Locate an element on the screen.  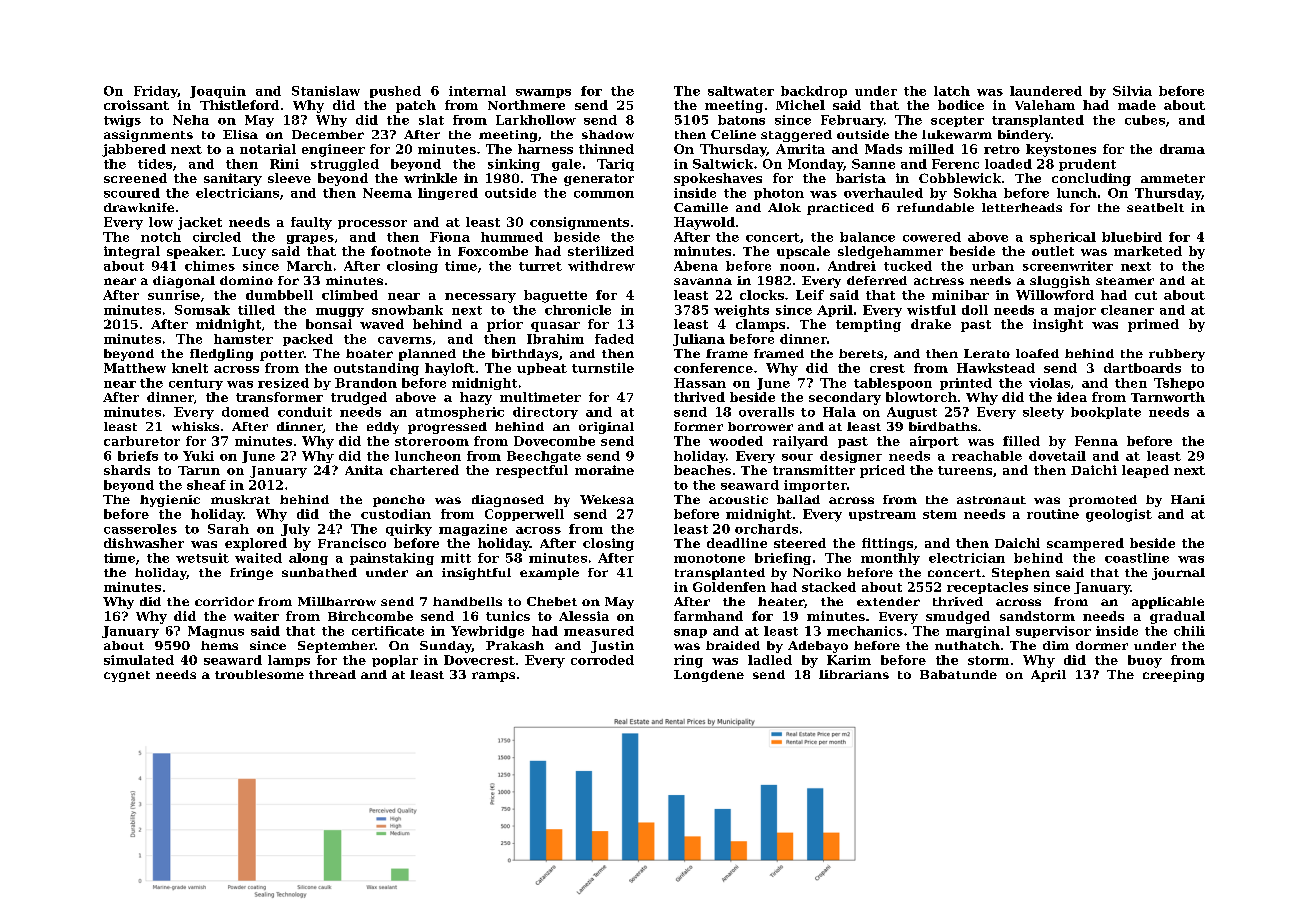
storeroom is located at coordinates (432, 441).
